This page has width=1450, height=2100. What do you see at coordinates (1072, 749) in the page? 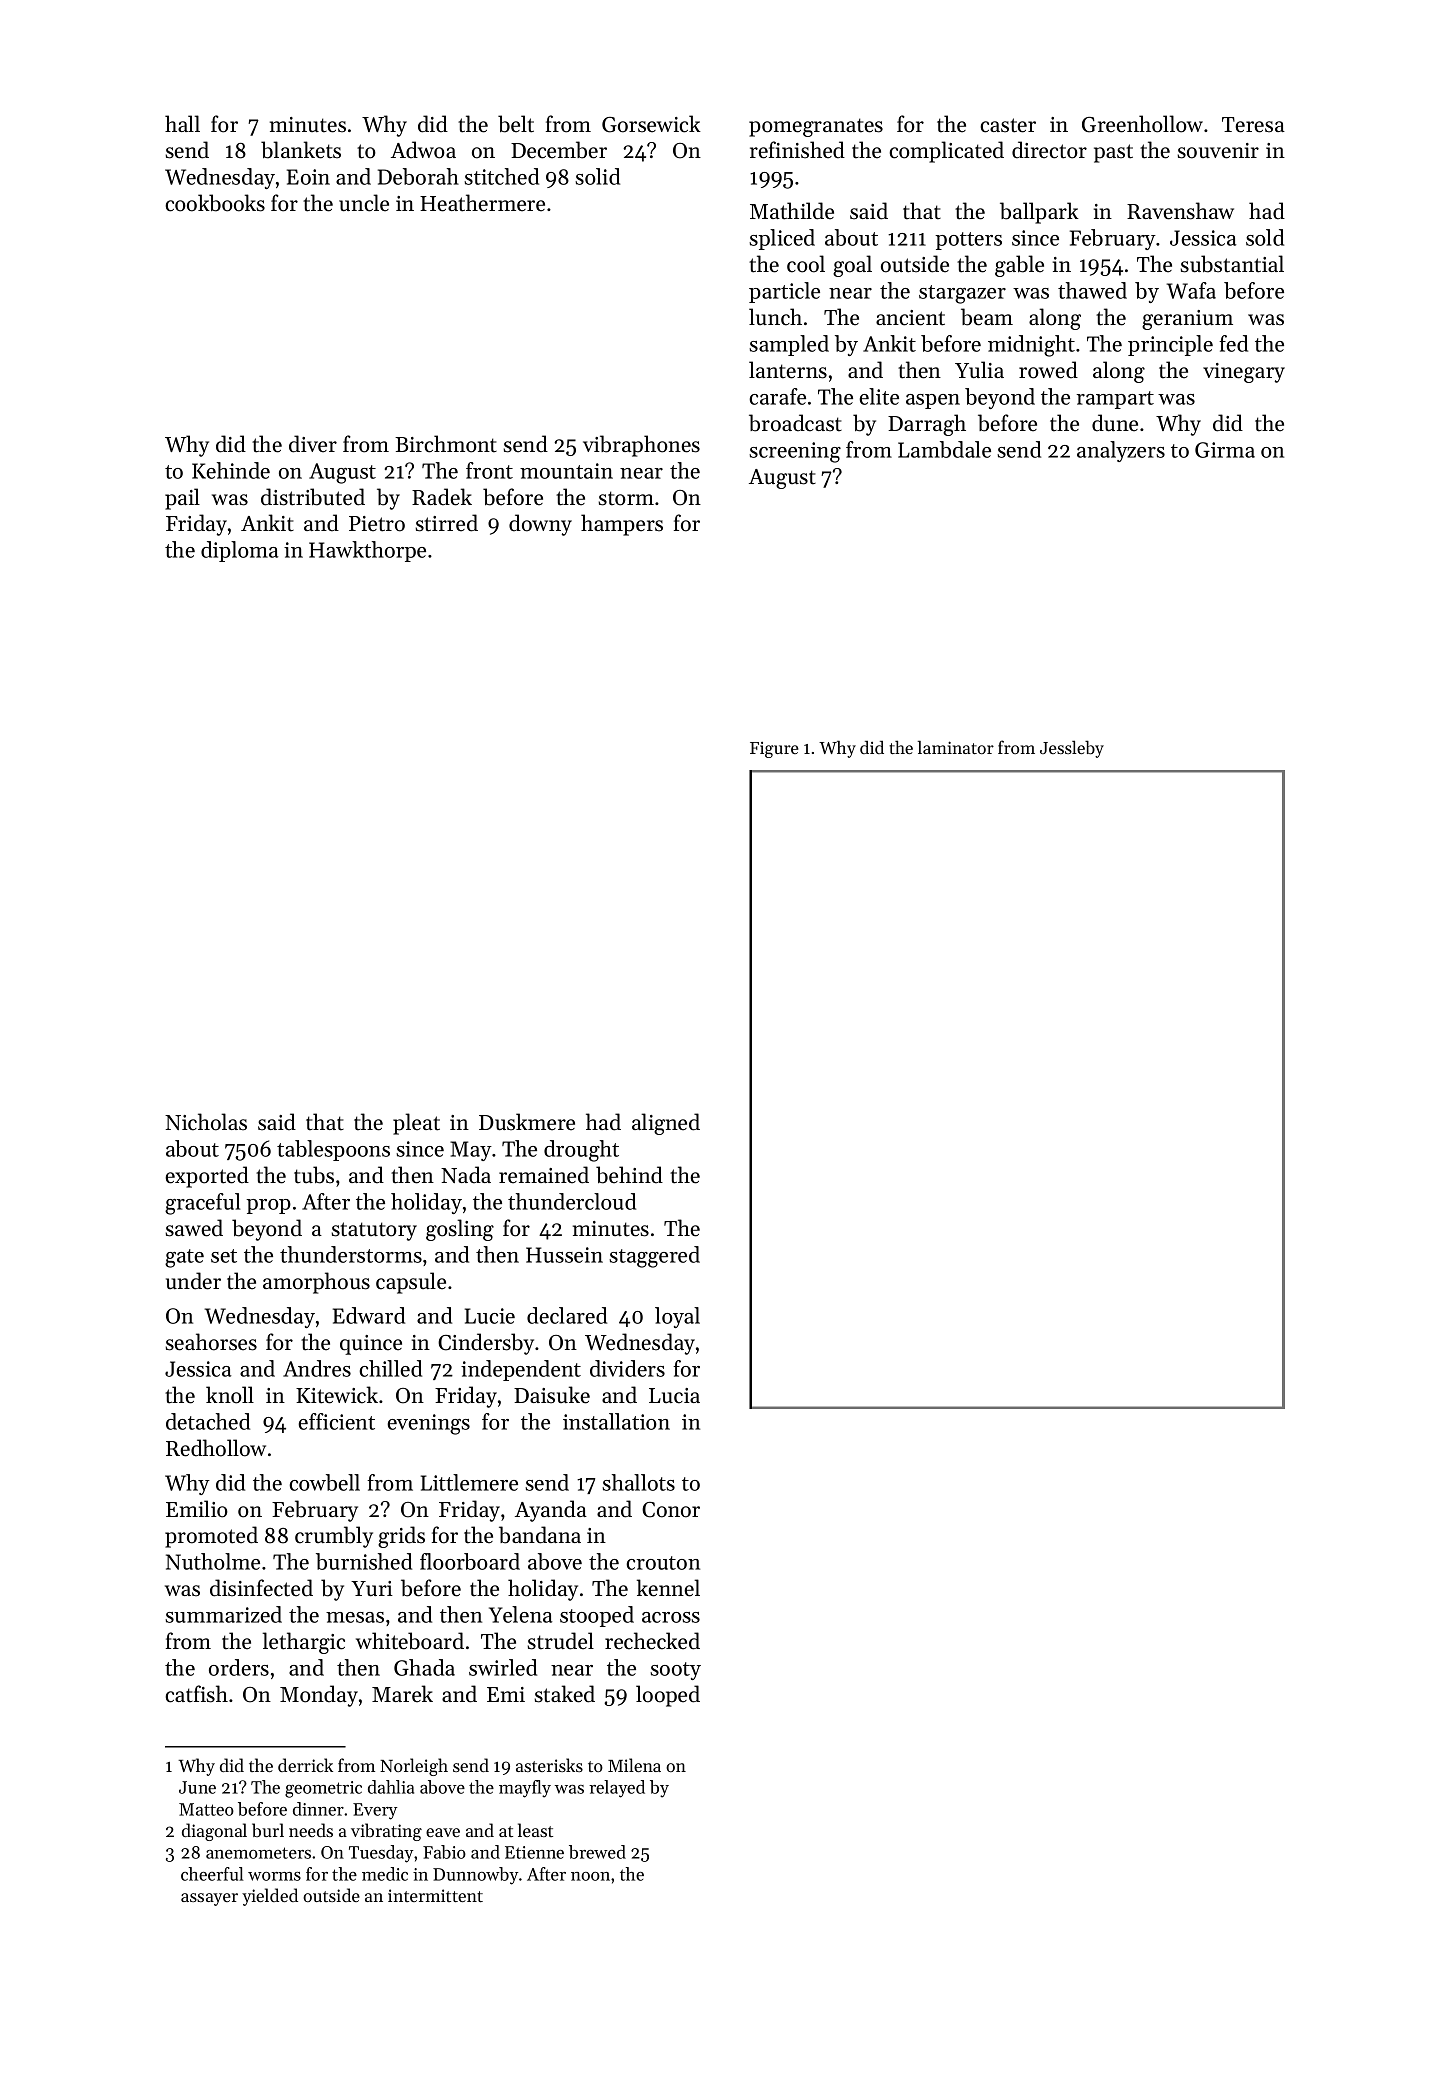
I see `Jessleby` at bounding box center [1072, 749].
